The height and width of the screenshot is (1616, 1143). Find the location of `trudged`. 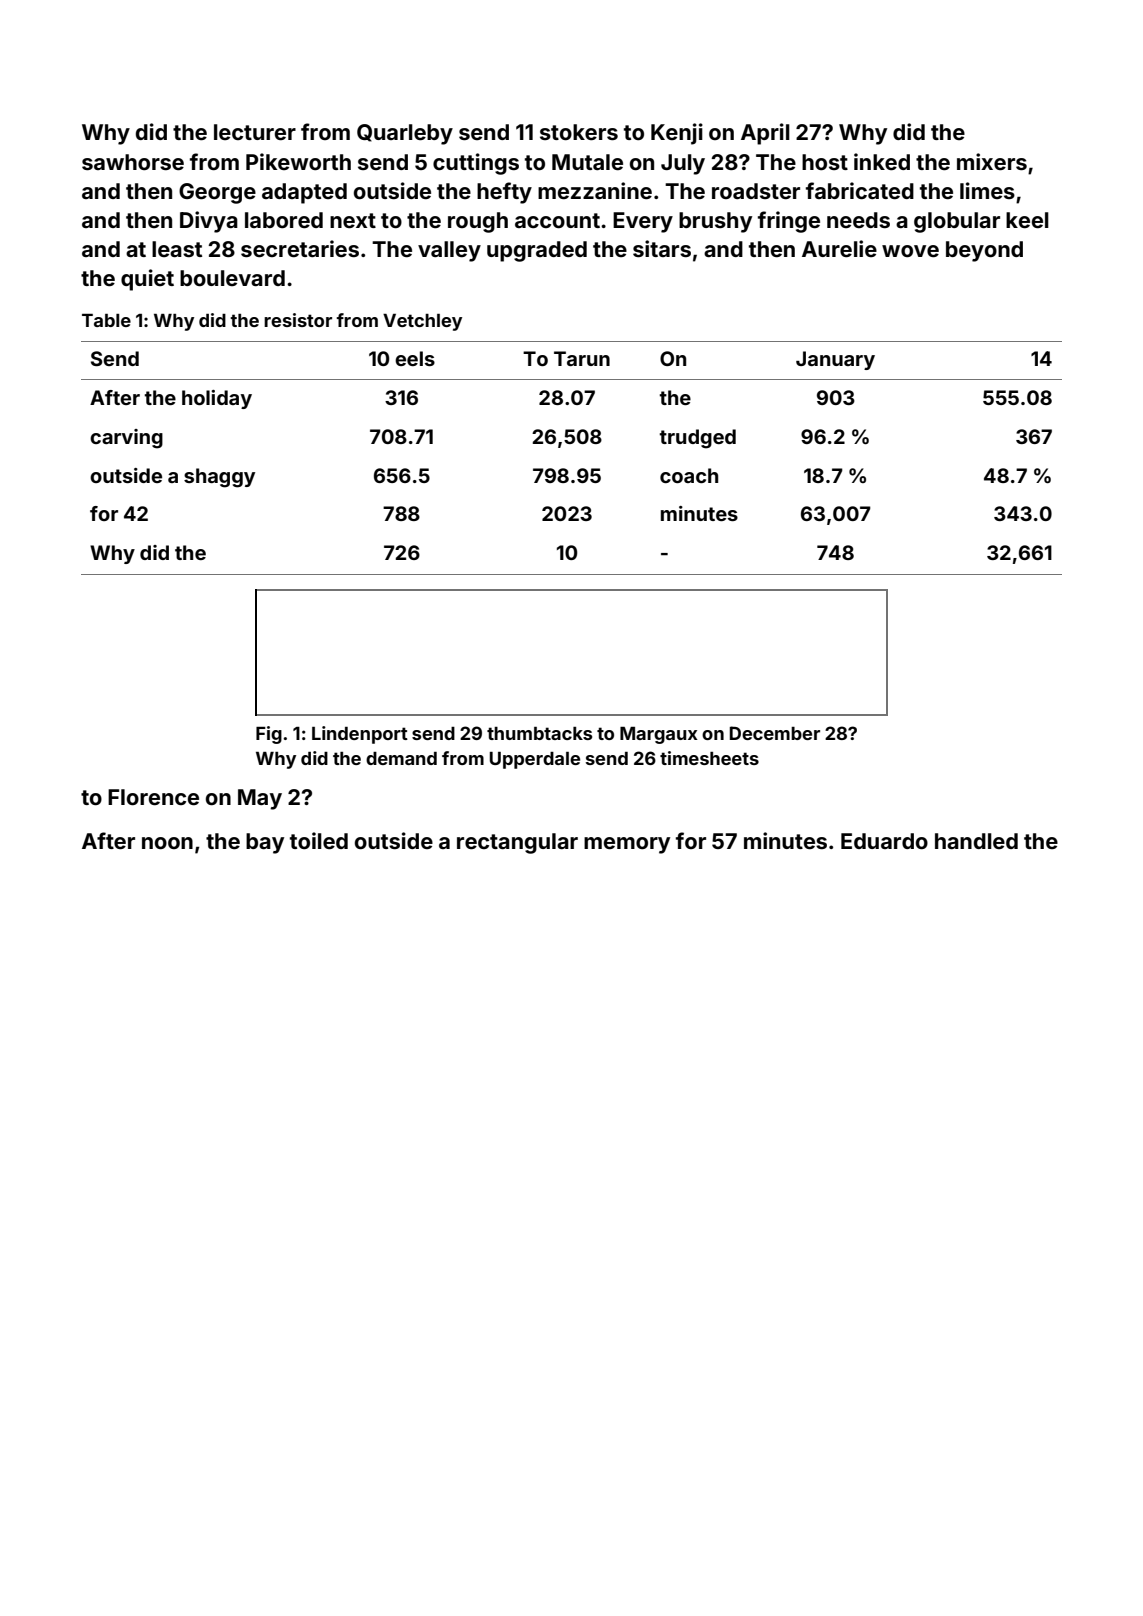

trudged is located at coordinates (698, 439).
